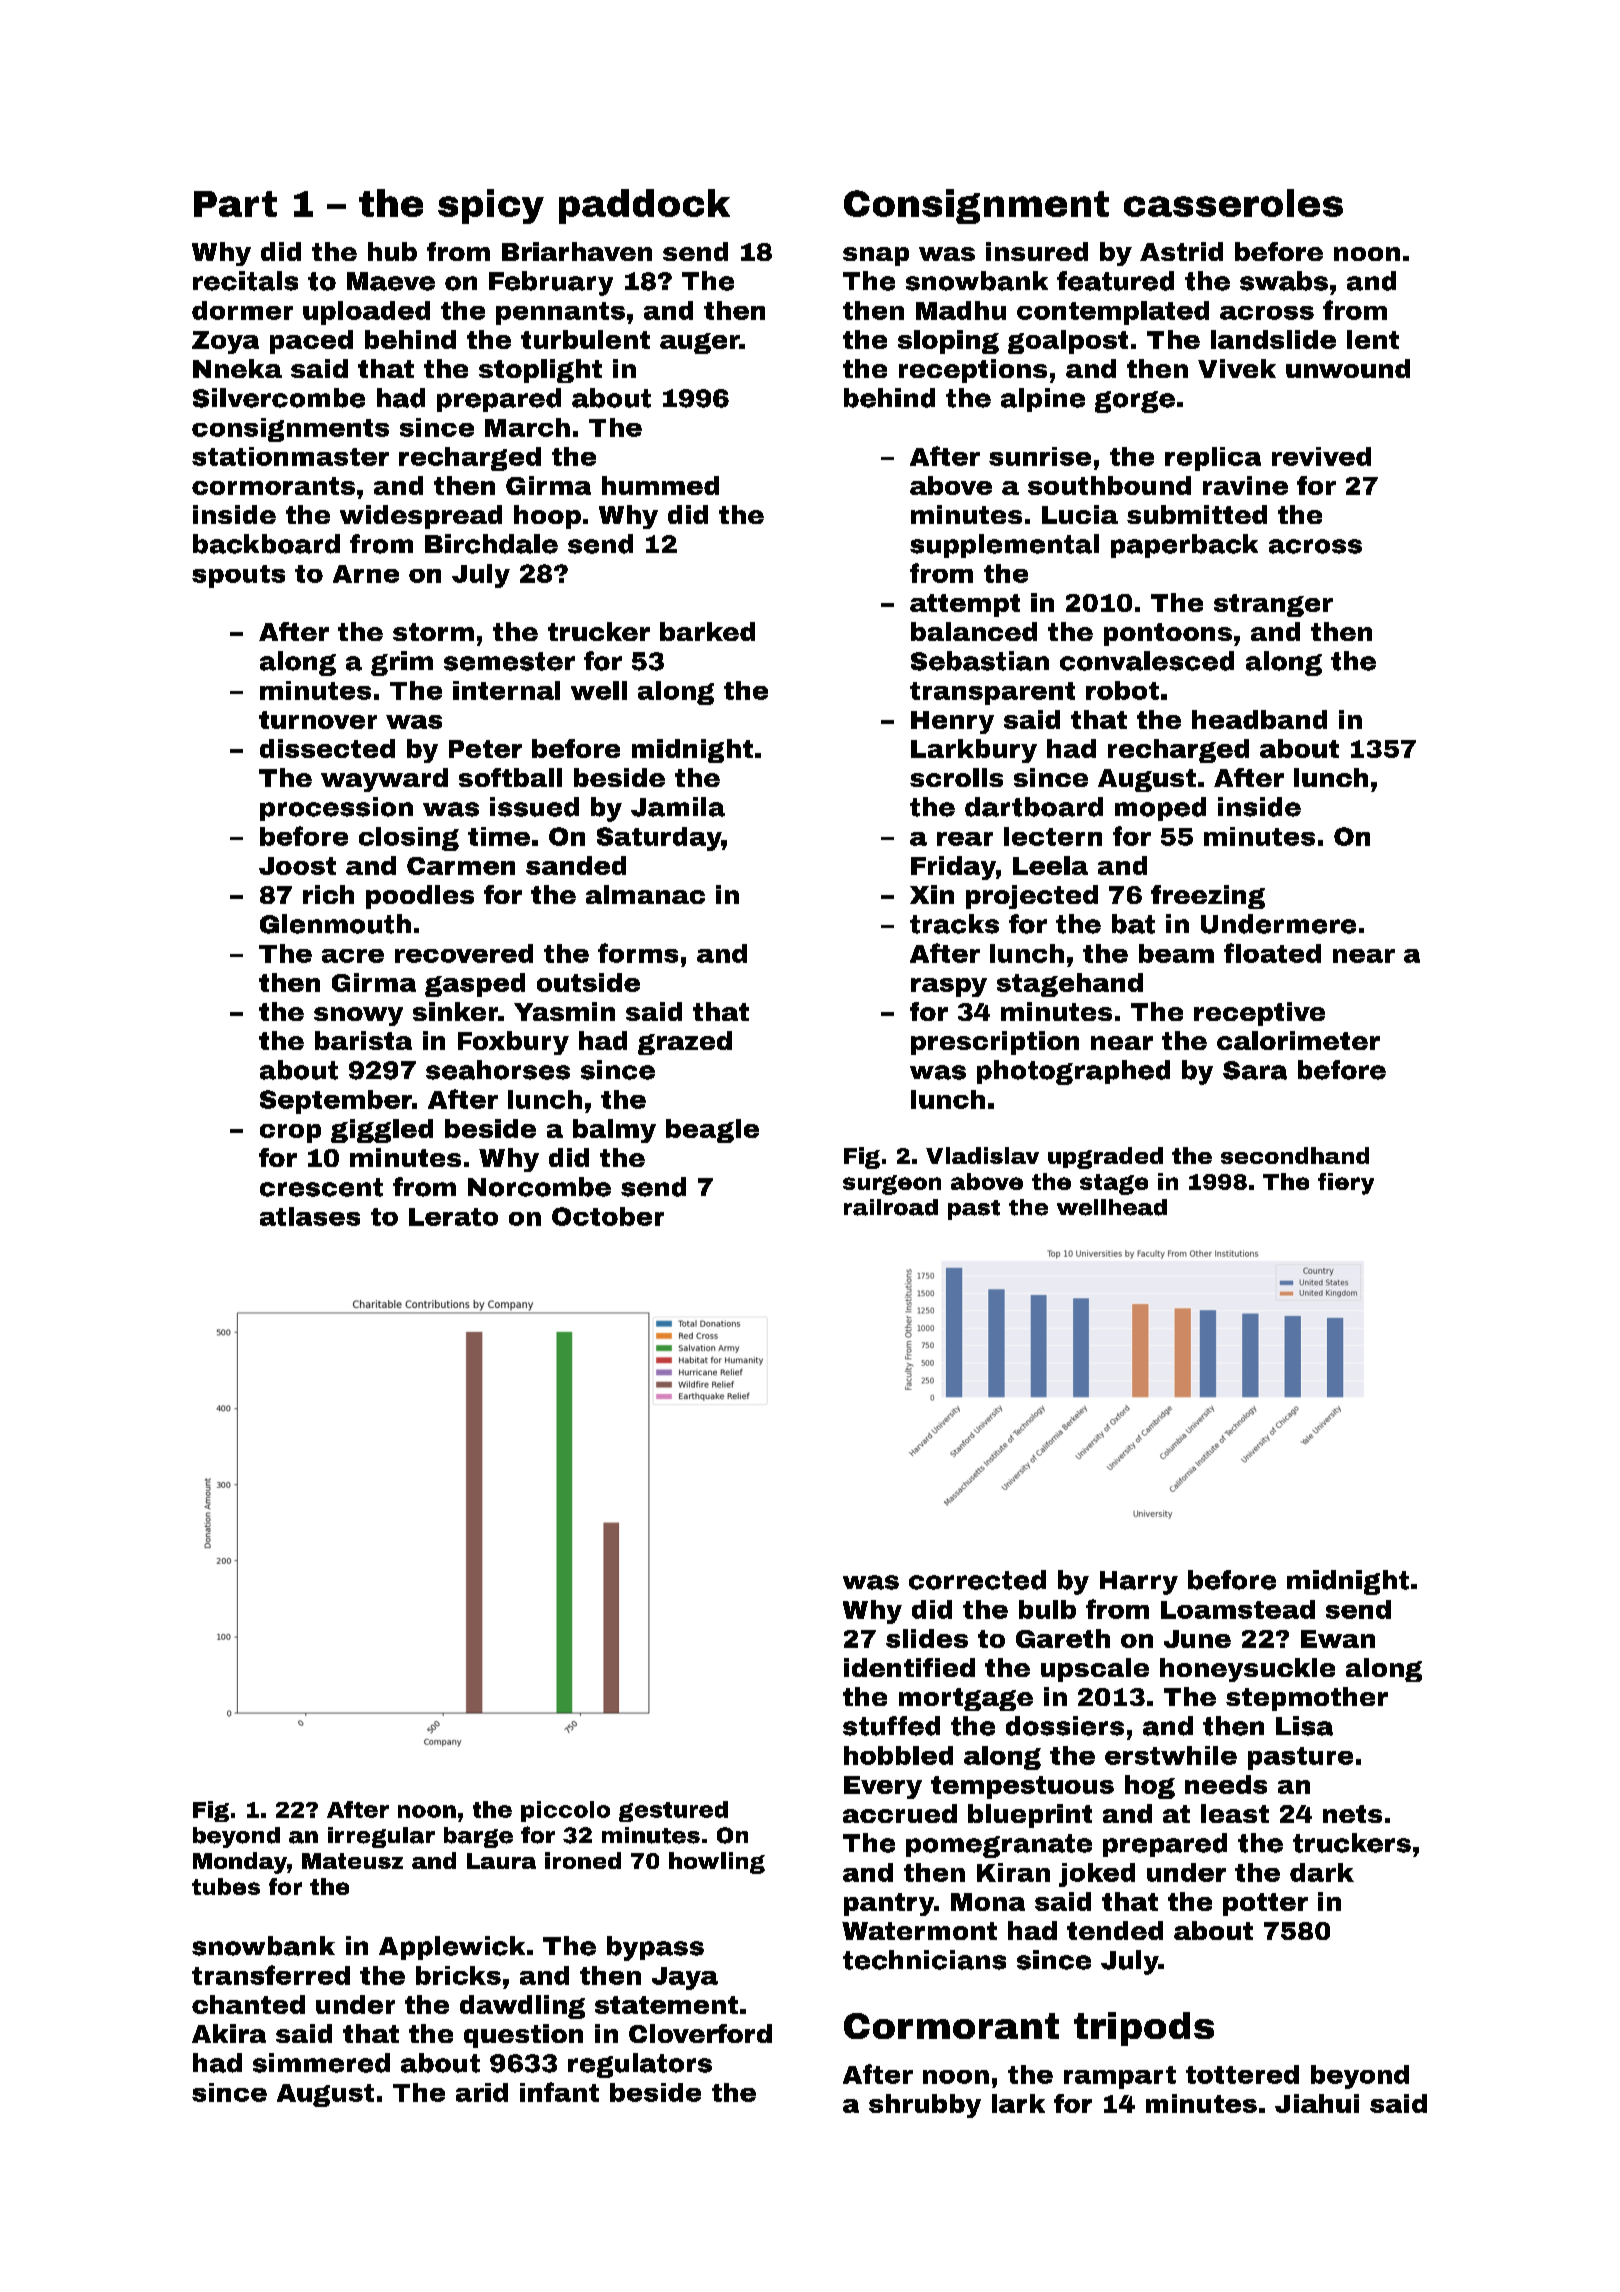 The image size is (1620, 2292). What do you see at coordinates (1233, 203) in the image?
I see `casseroles` at bounding box center [1233, 203].
